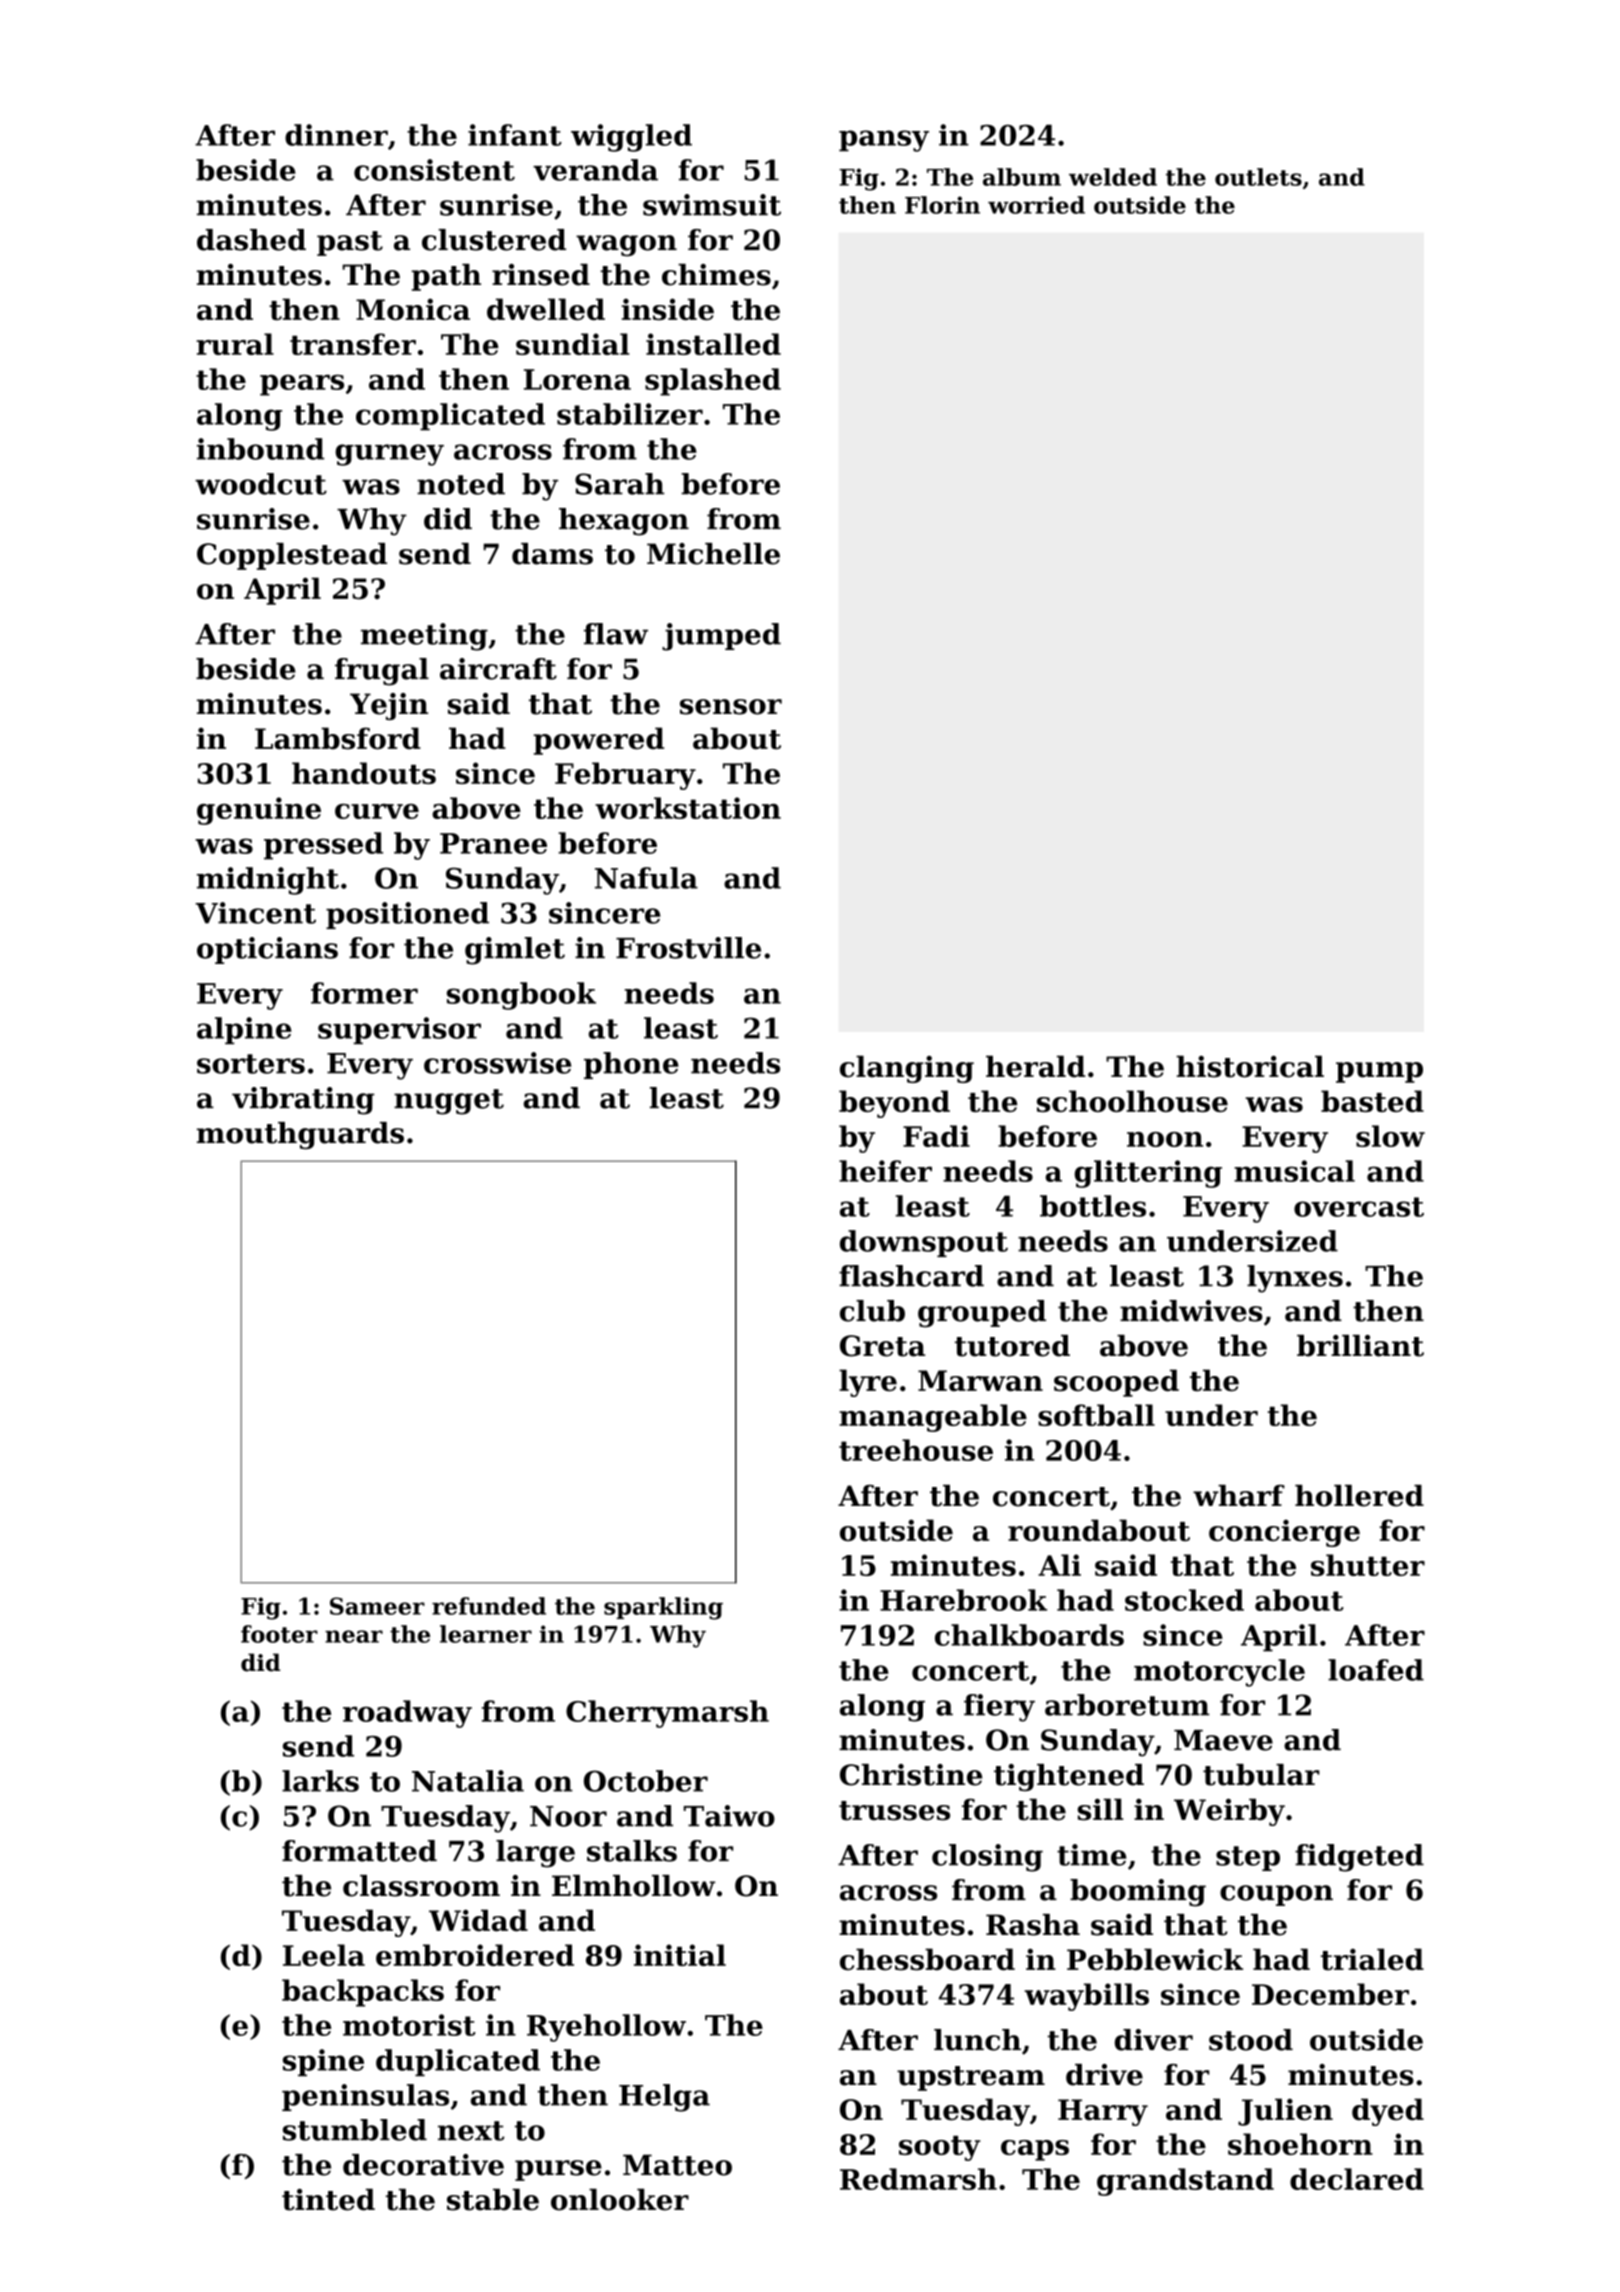 The height and width of the image is (2292, 1620). Describe the element at coordinates (620, 2199) in the image. I see `onlooker` at that location.
